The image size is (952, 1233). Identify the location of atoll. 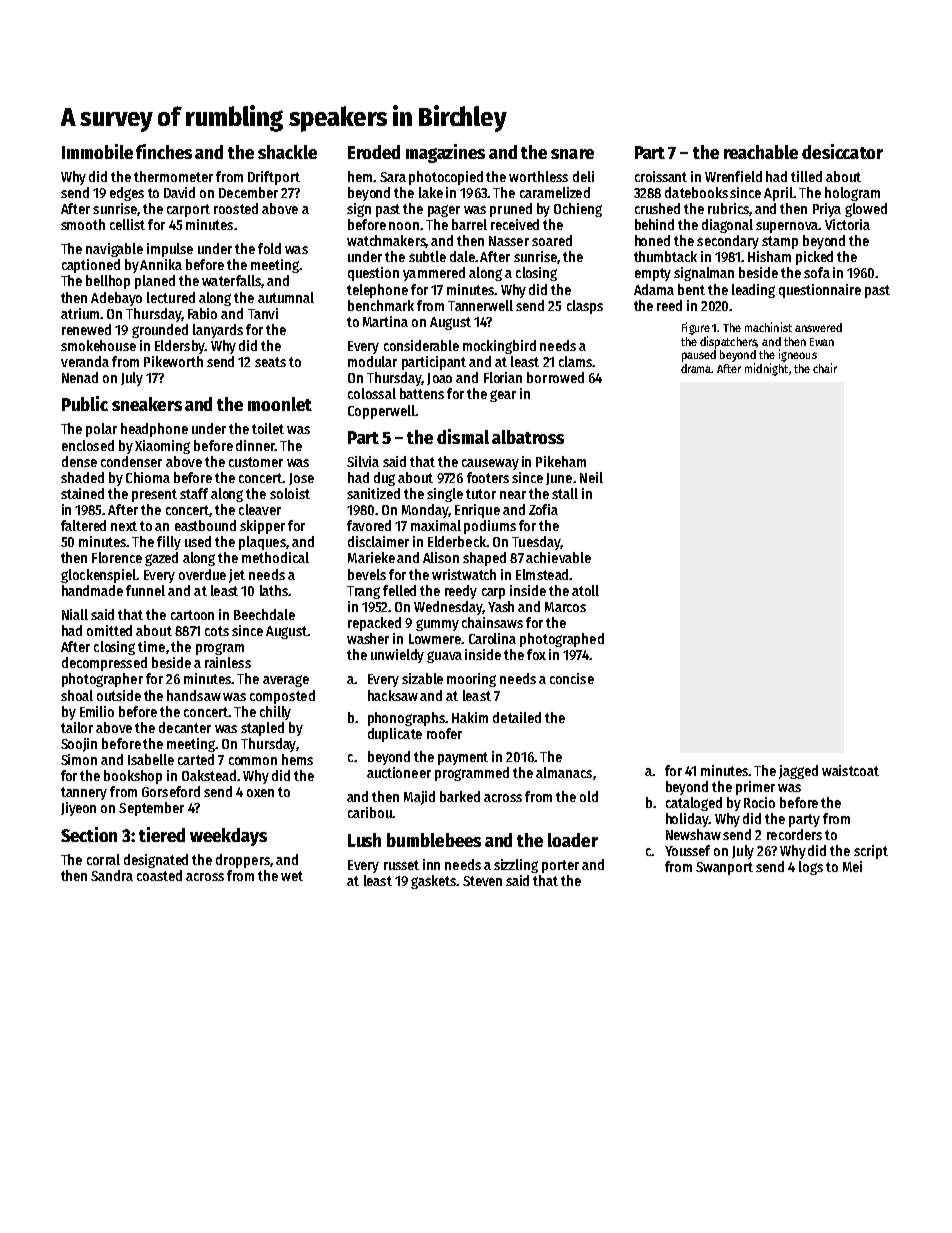
(585, 590).
